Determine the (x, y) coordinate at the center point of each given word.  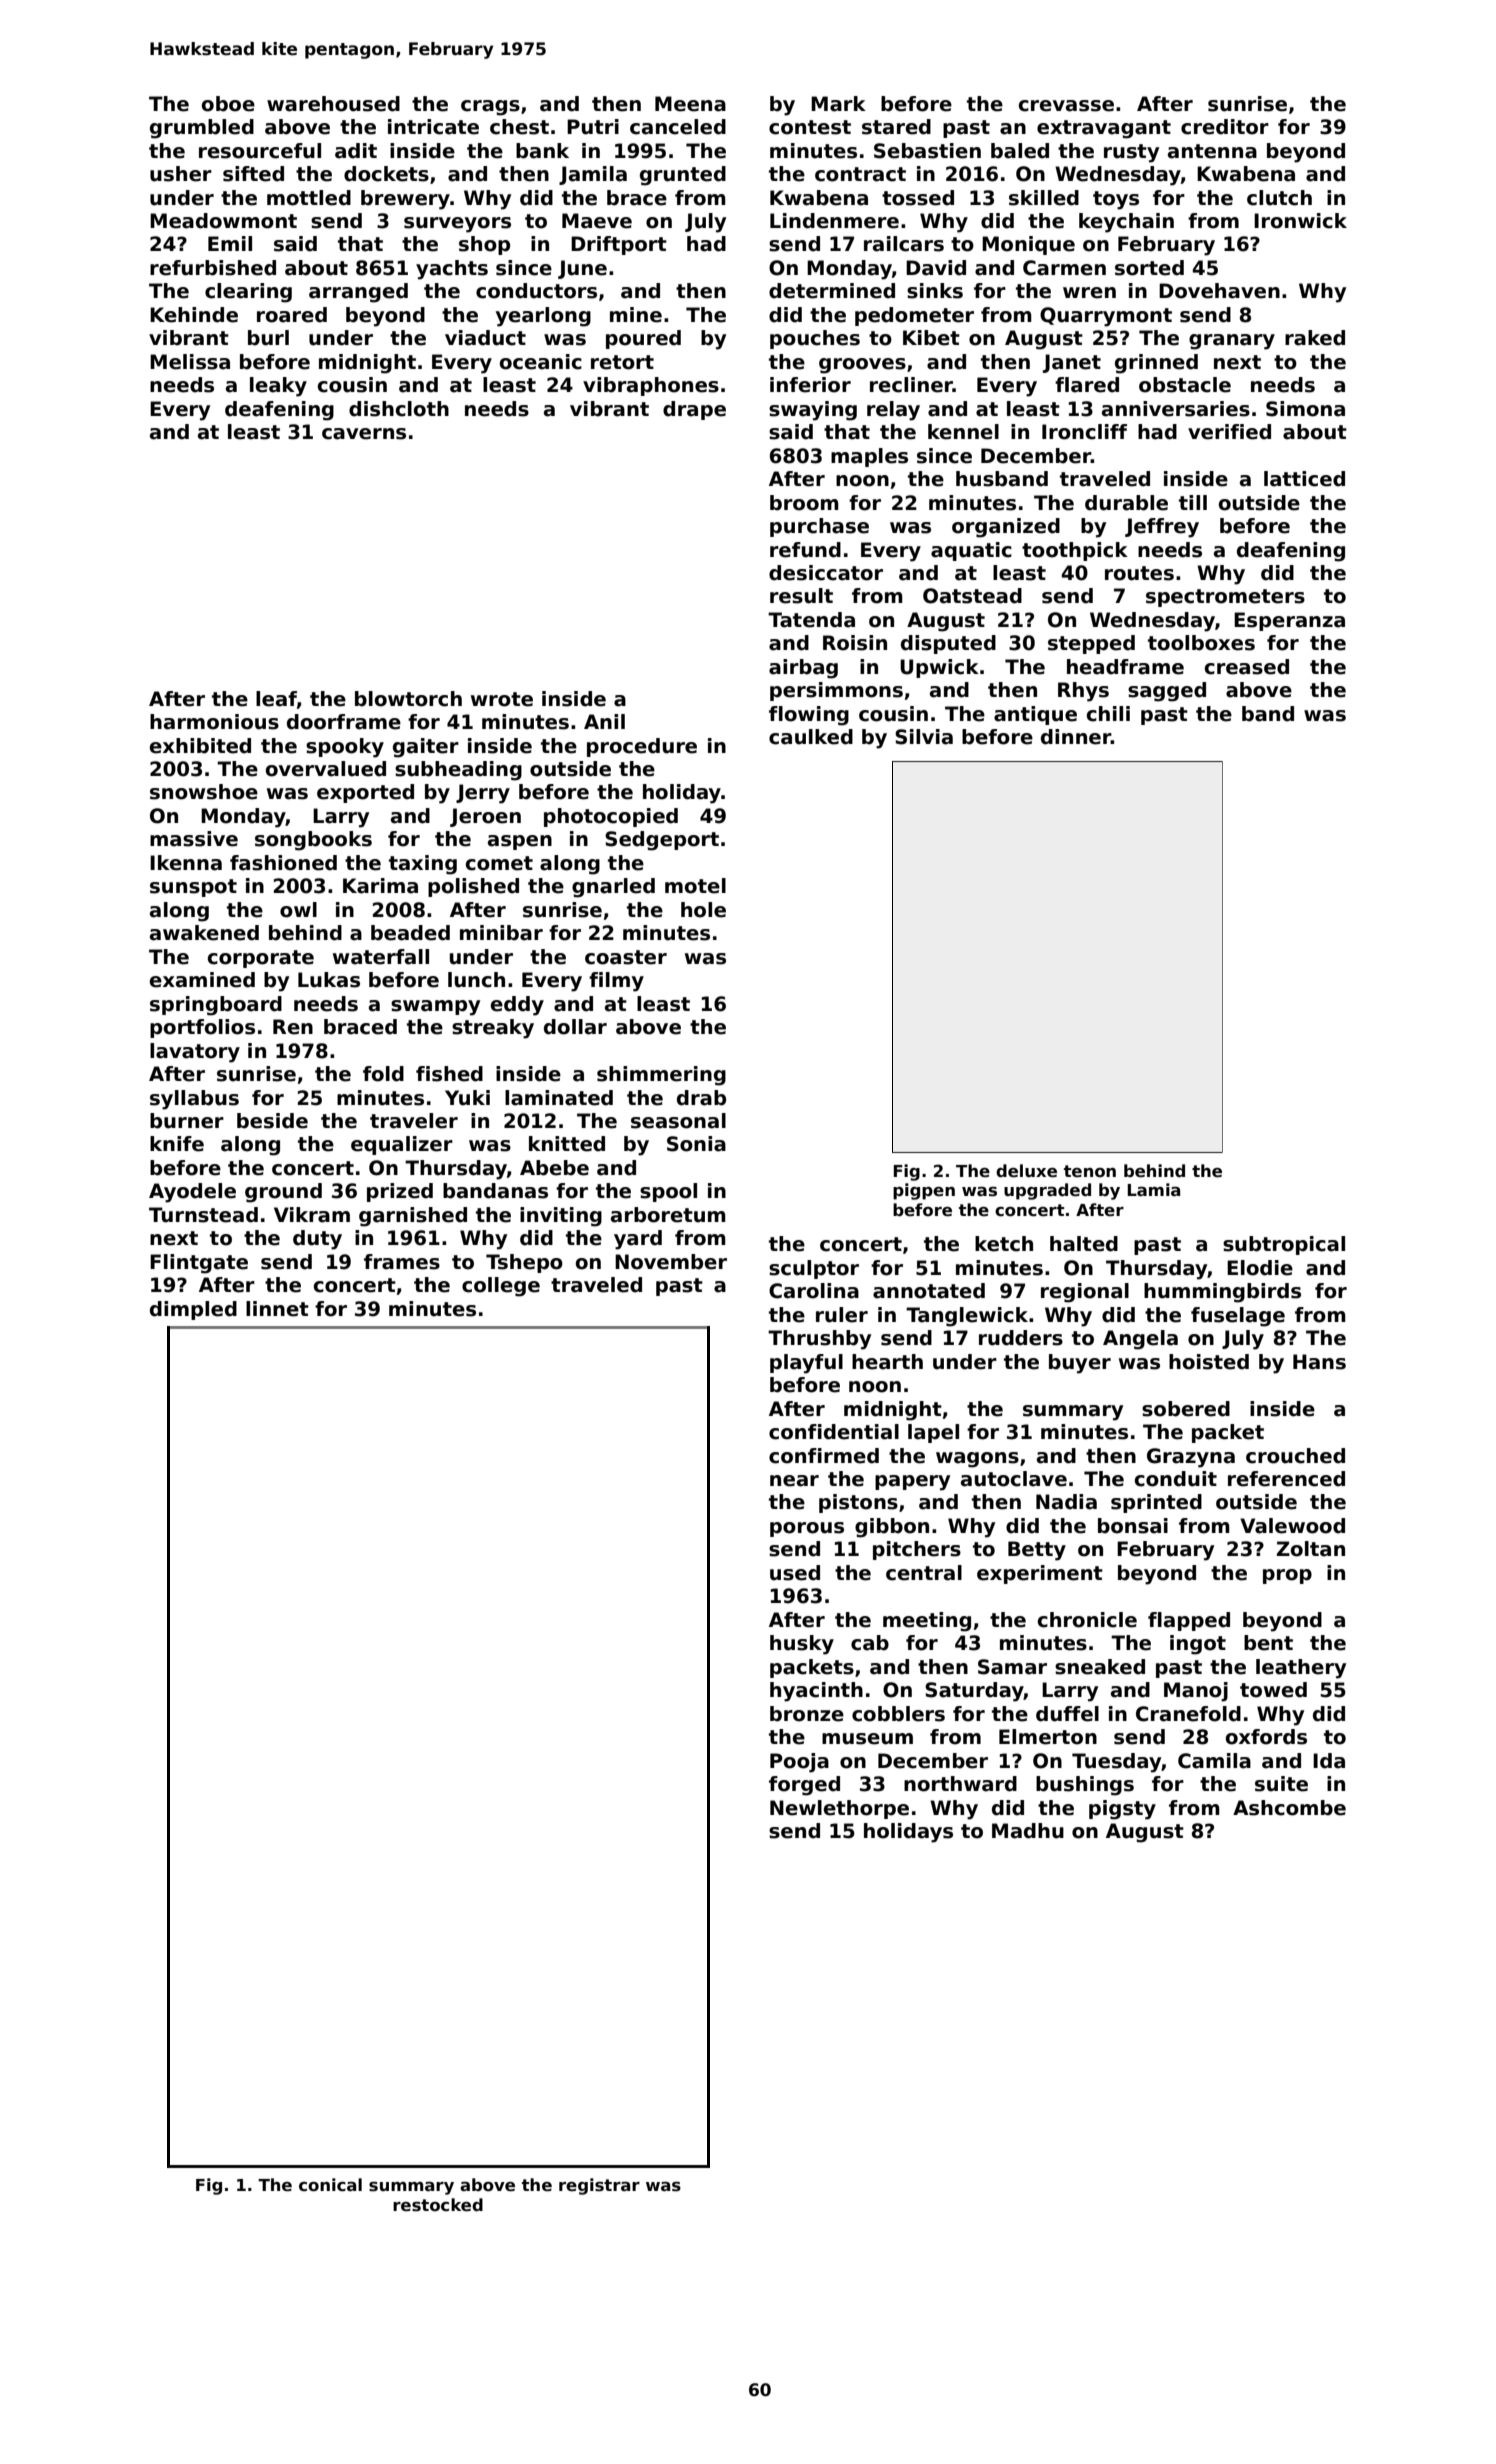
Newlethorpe (839, 1809)
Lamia (1153, 1190)
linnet (277, 1309)
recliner (911, 385)
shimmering (661, 1076)
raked (1315, 338)
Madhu (1028, 1831)
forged (804, 1786)
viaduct (485, 338)
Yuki (467, 1098)
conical (330, 2185)
